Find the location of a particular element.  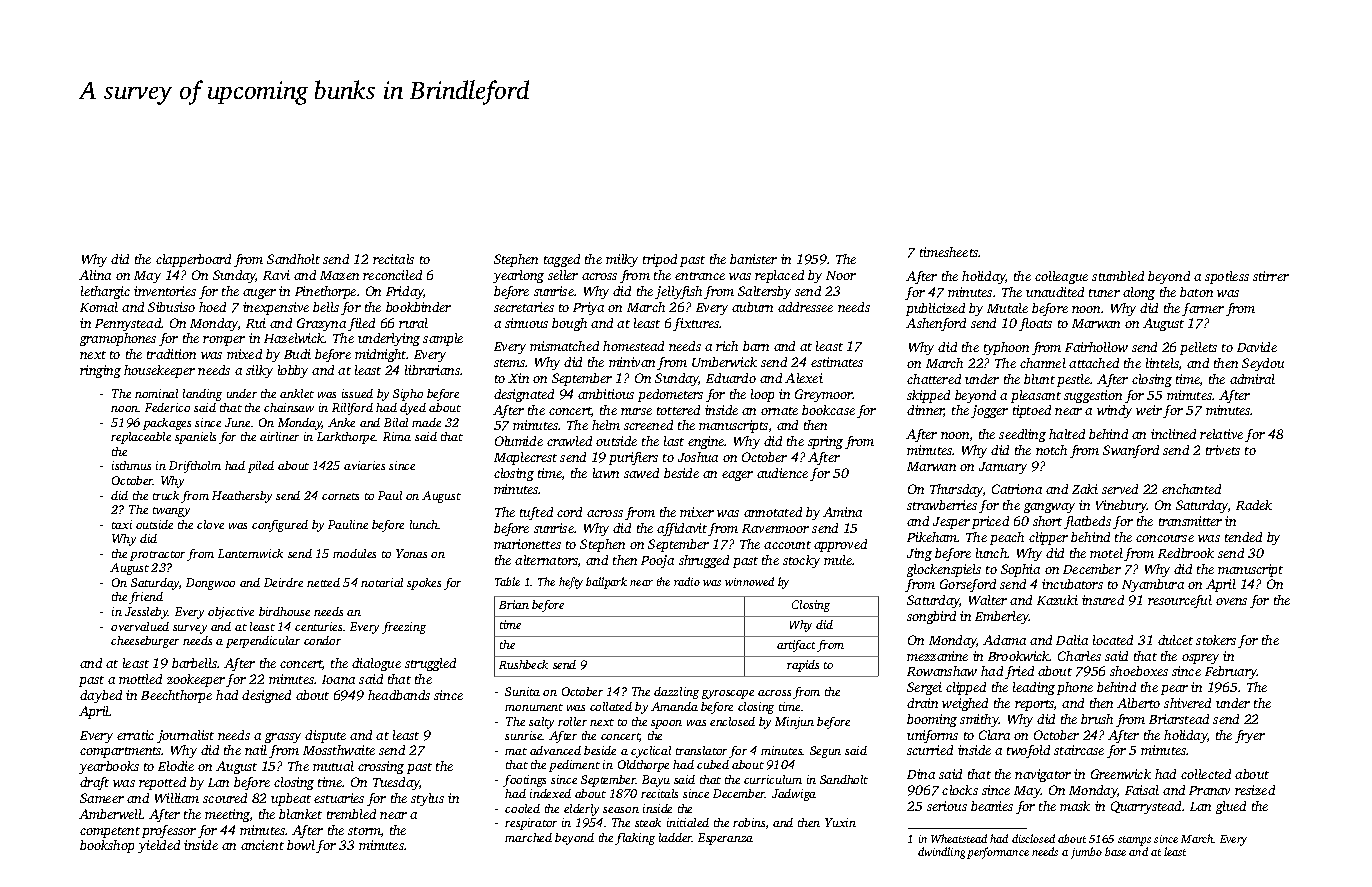

banister is located at coordinates (753, 259).
